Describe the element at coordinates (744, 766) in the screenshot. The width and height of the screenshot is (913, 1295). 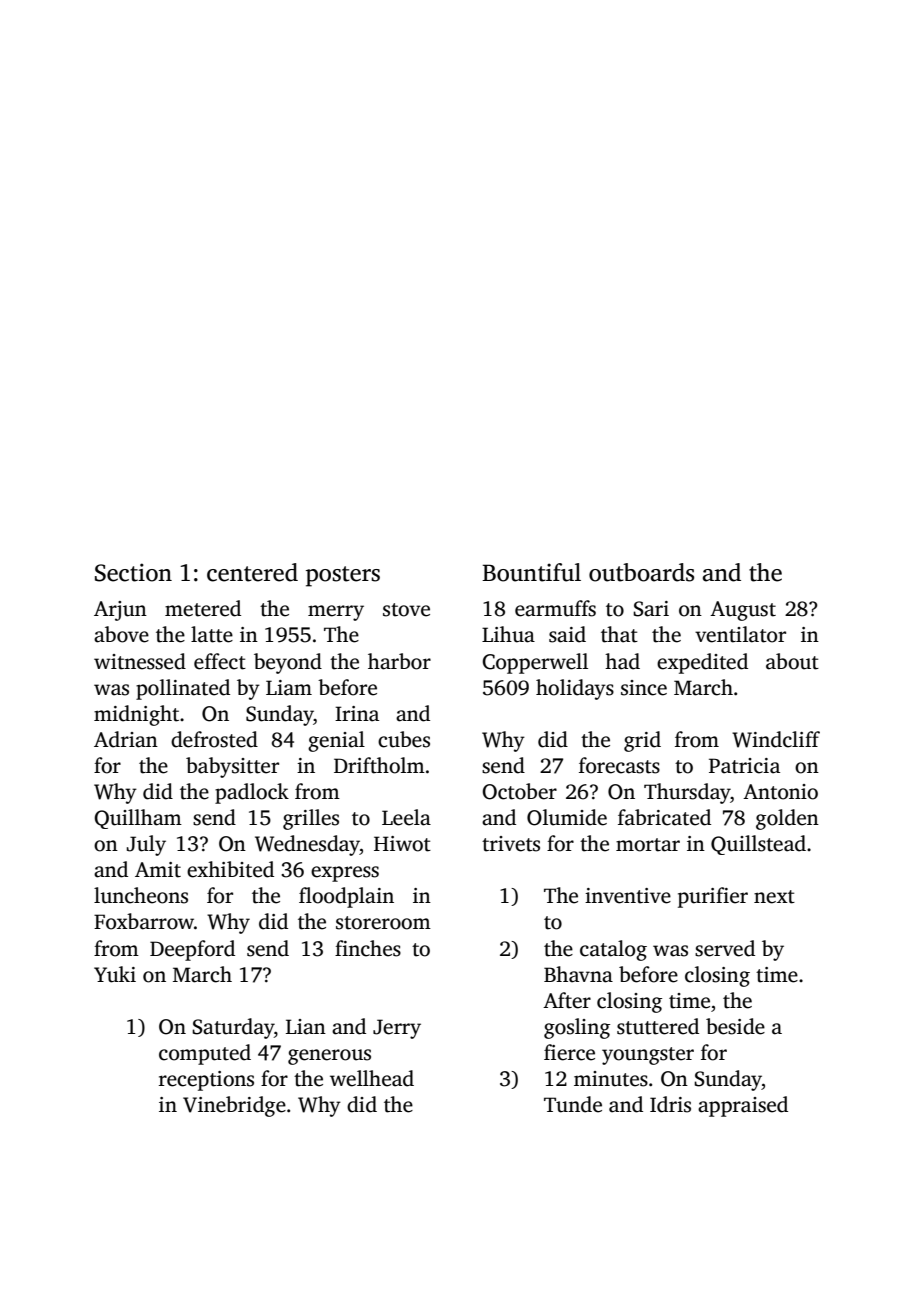
I see `Patricia` at that location.
